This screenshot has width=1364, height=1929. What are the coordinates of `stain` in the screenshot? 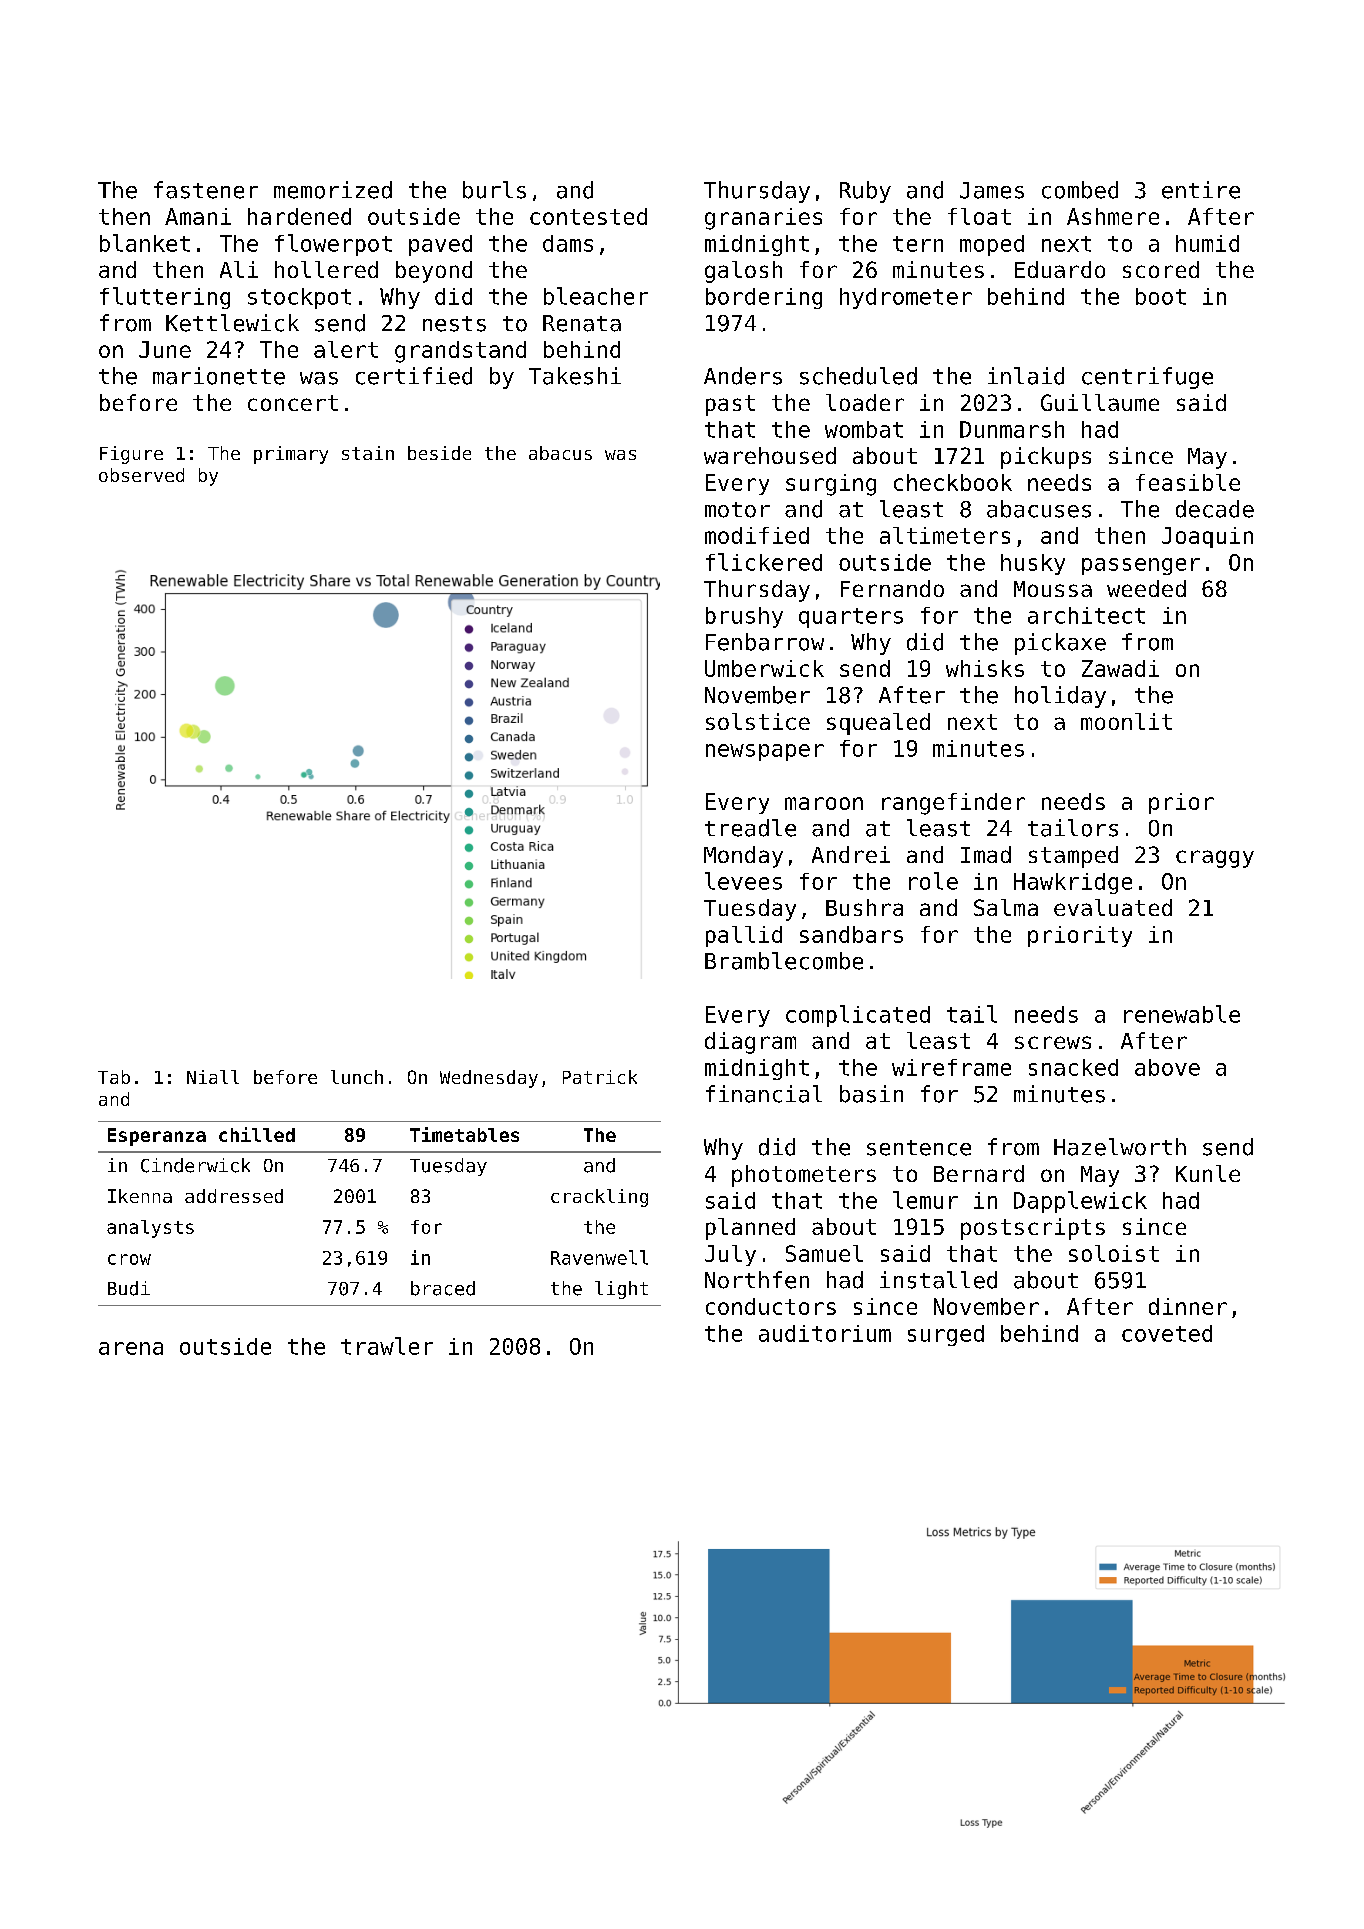 It's located at (368, 453).
